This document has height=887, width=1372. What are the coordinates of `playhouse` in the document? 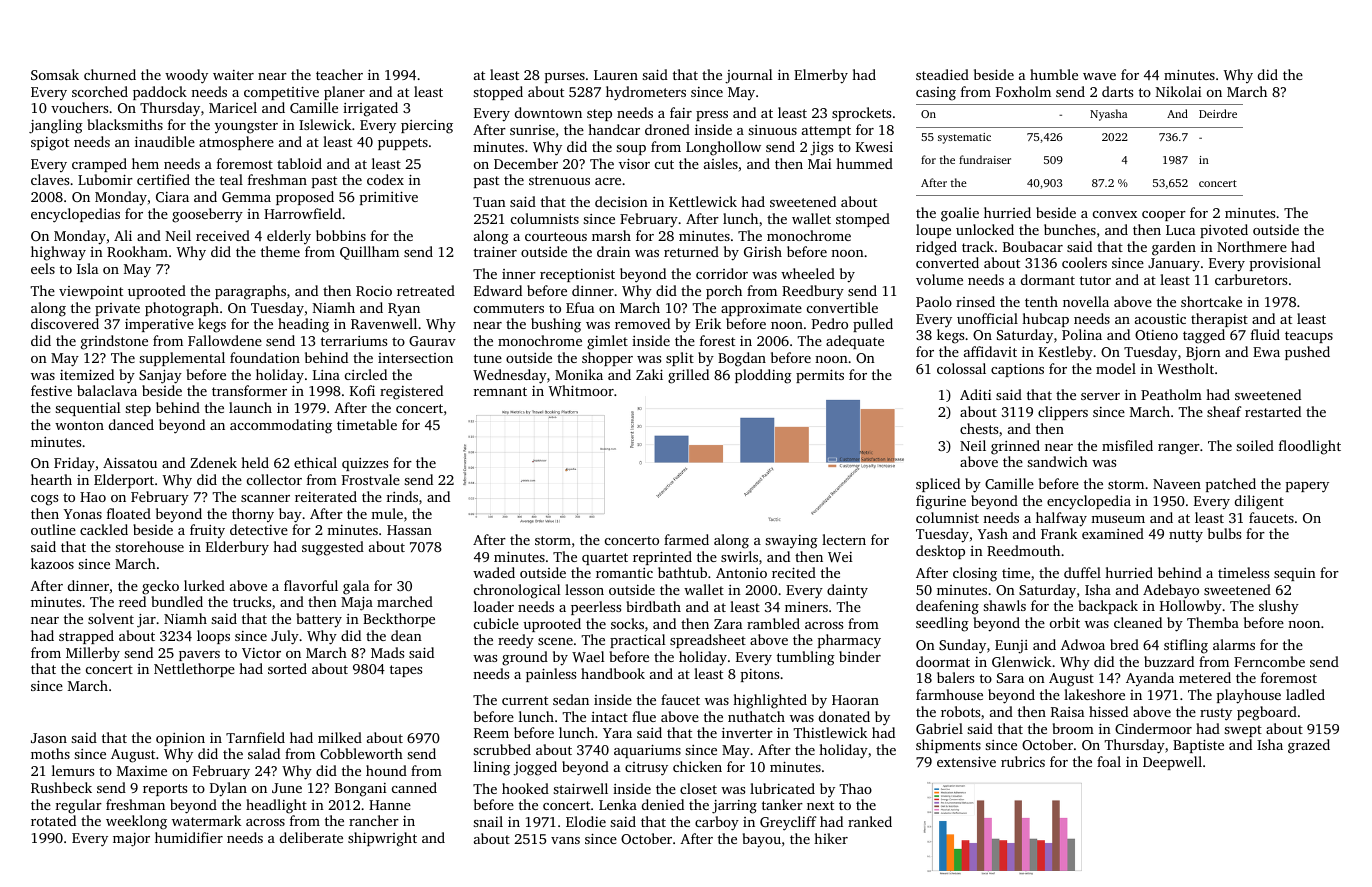 It's located at (1249, 696).
